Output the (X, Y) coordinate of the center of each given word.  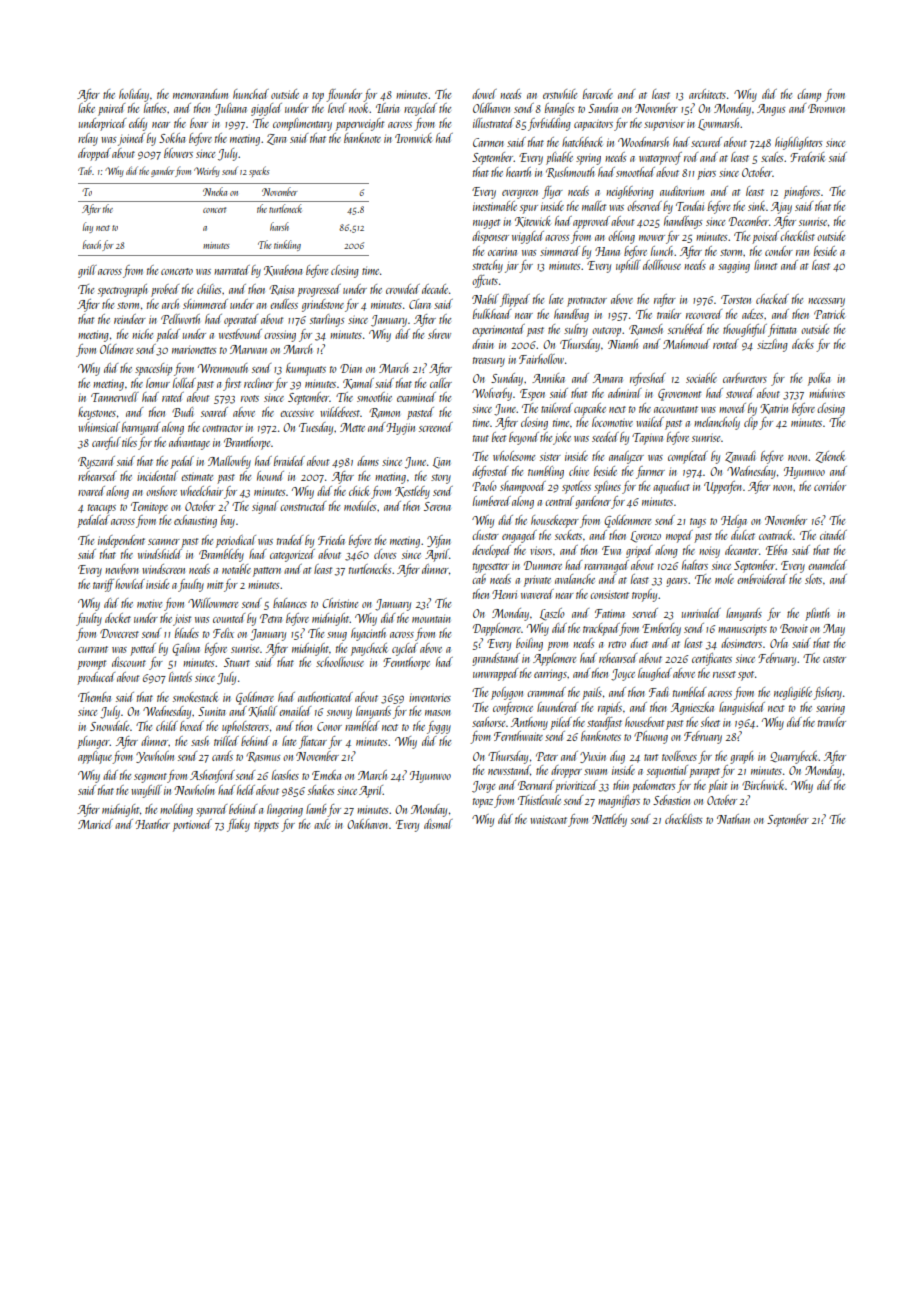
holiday (134, 95)
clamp (809, 95)
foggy (439, 727)
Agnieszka (692, 708)
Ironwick (413, 138)
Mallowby (229, 462)
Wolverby (492, 394)
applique (95, 757)
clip (751, 423)
